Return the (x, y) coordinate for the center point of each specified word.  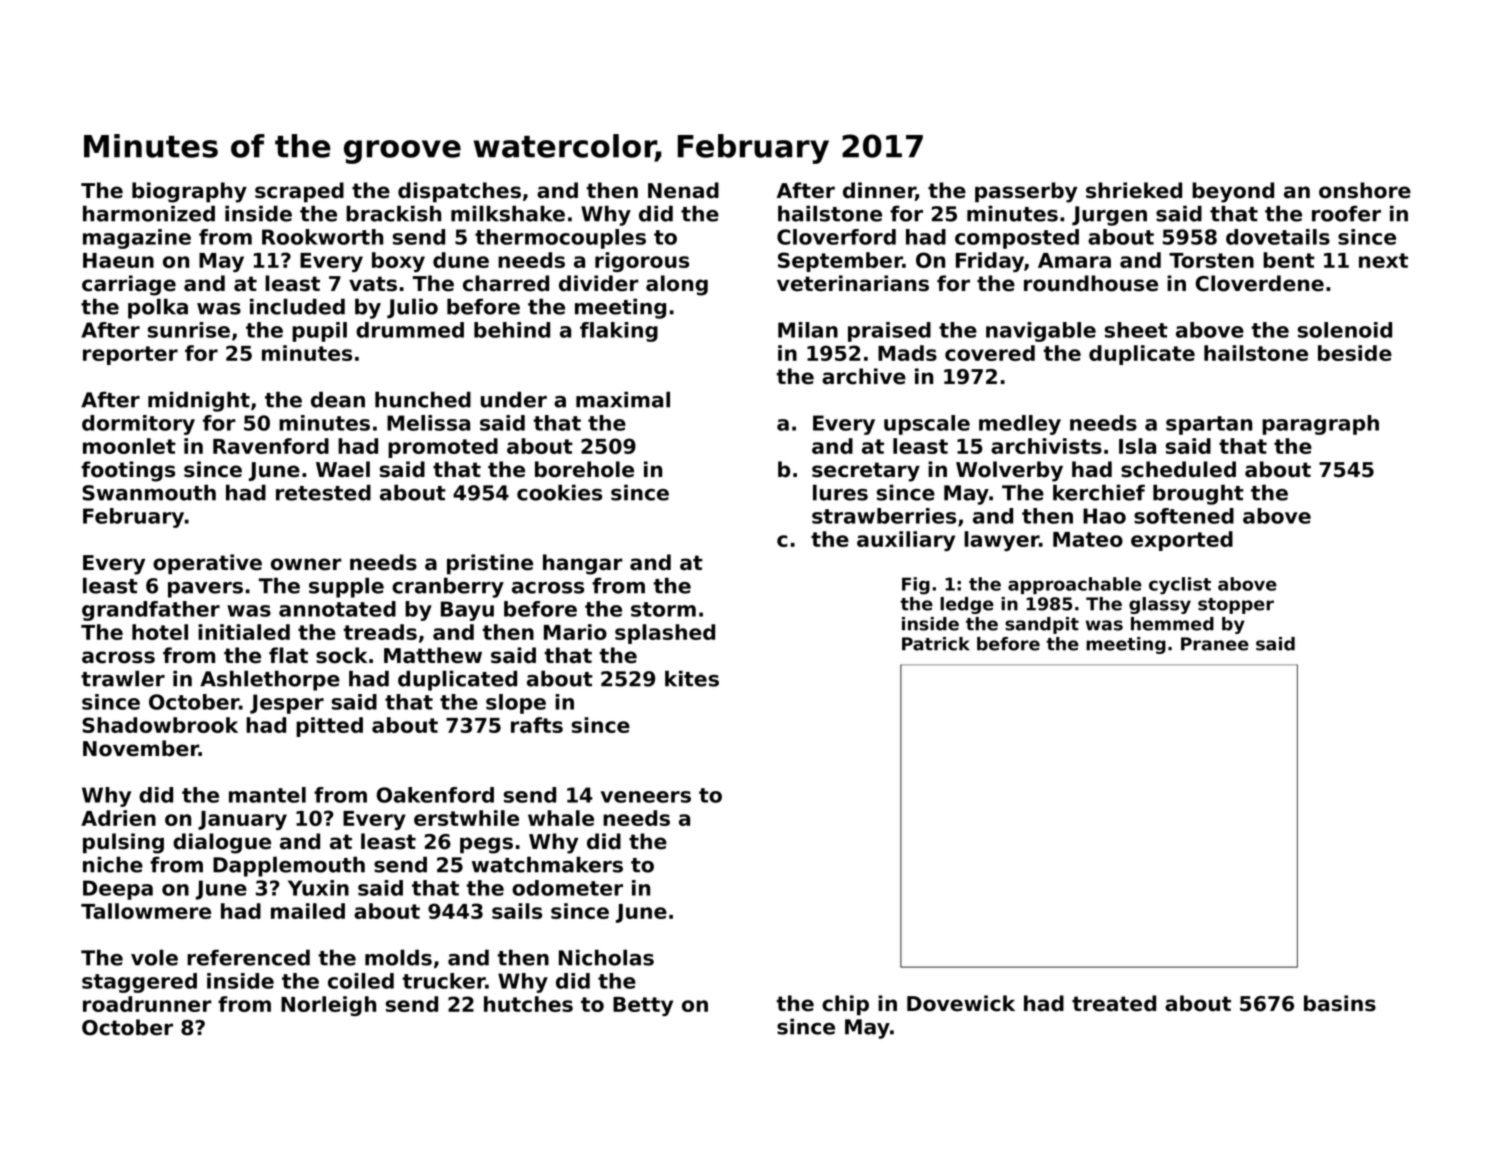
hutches (528, 1004)
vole (154, 957)
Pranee (1215, 644)
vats (373, 284)
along (677, 285)
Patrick (936, 644)
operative (207, 564)
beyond (1233, 192)
